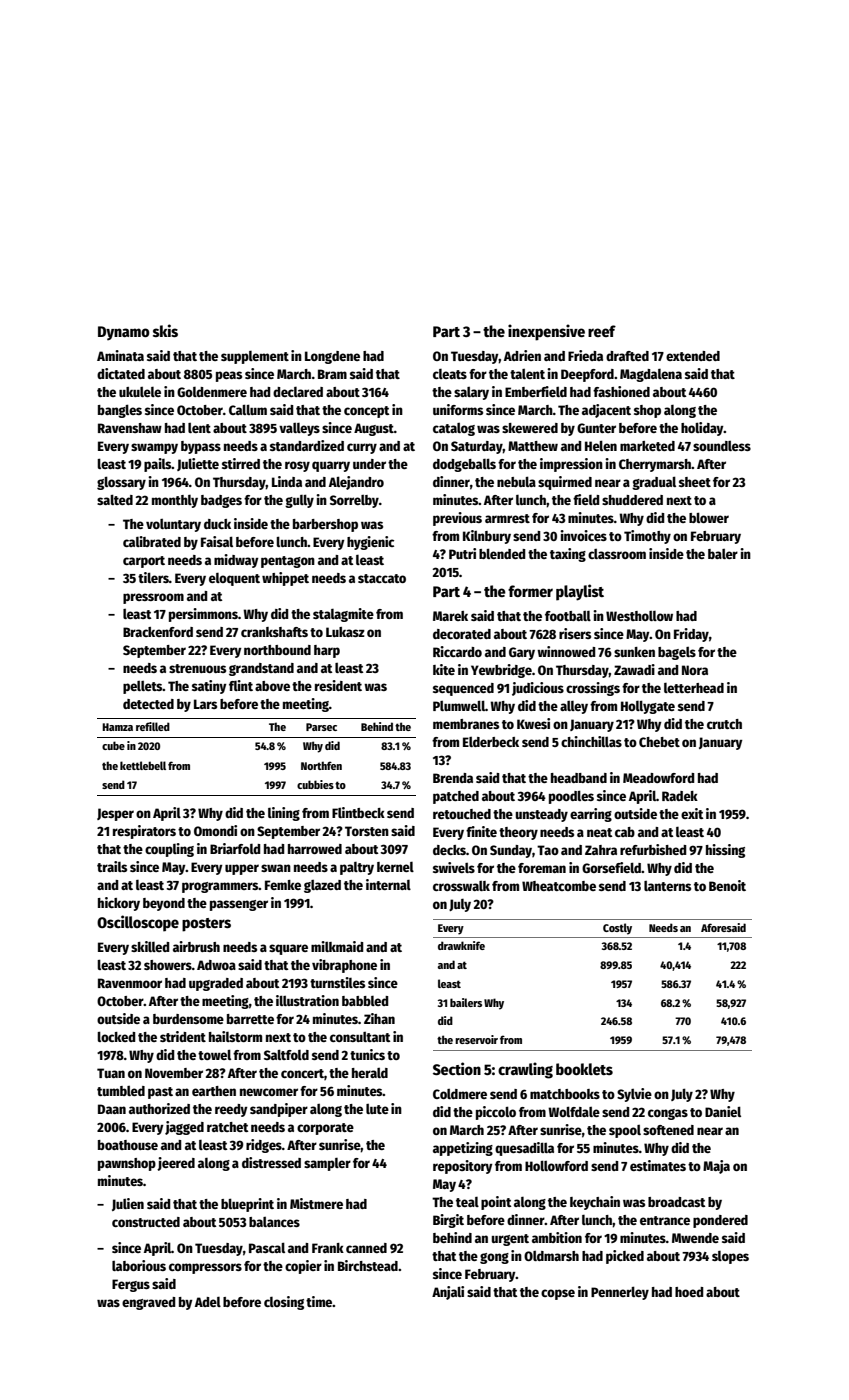 This screenshot has height=1400, width=849. Describe the element at coordinates (165, 330) in the screenshot. I see `skis` at that location.
